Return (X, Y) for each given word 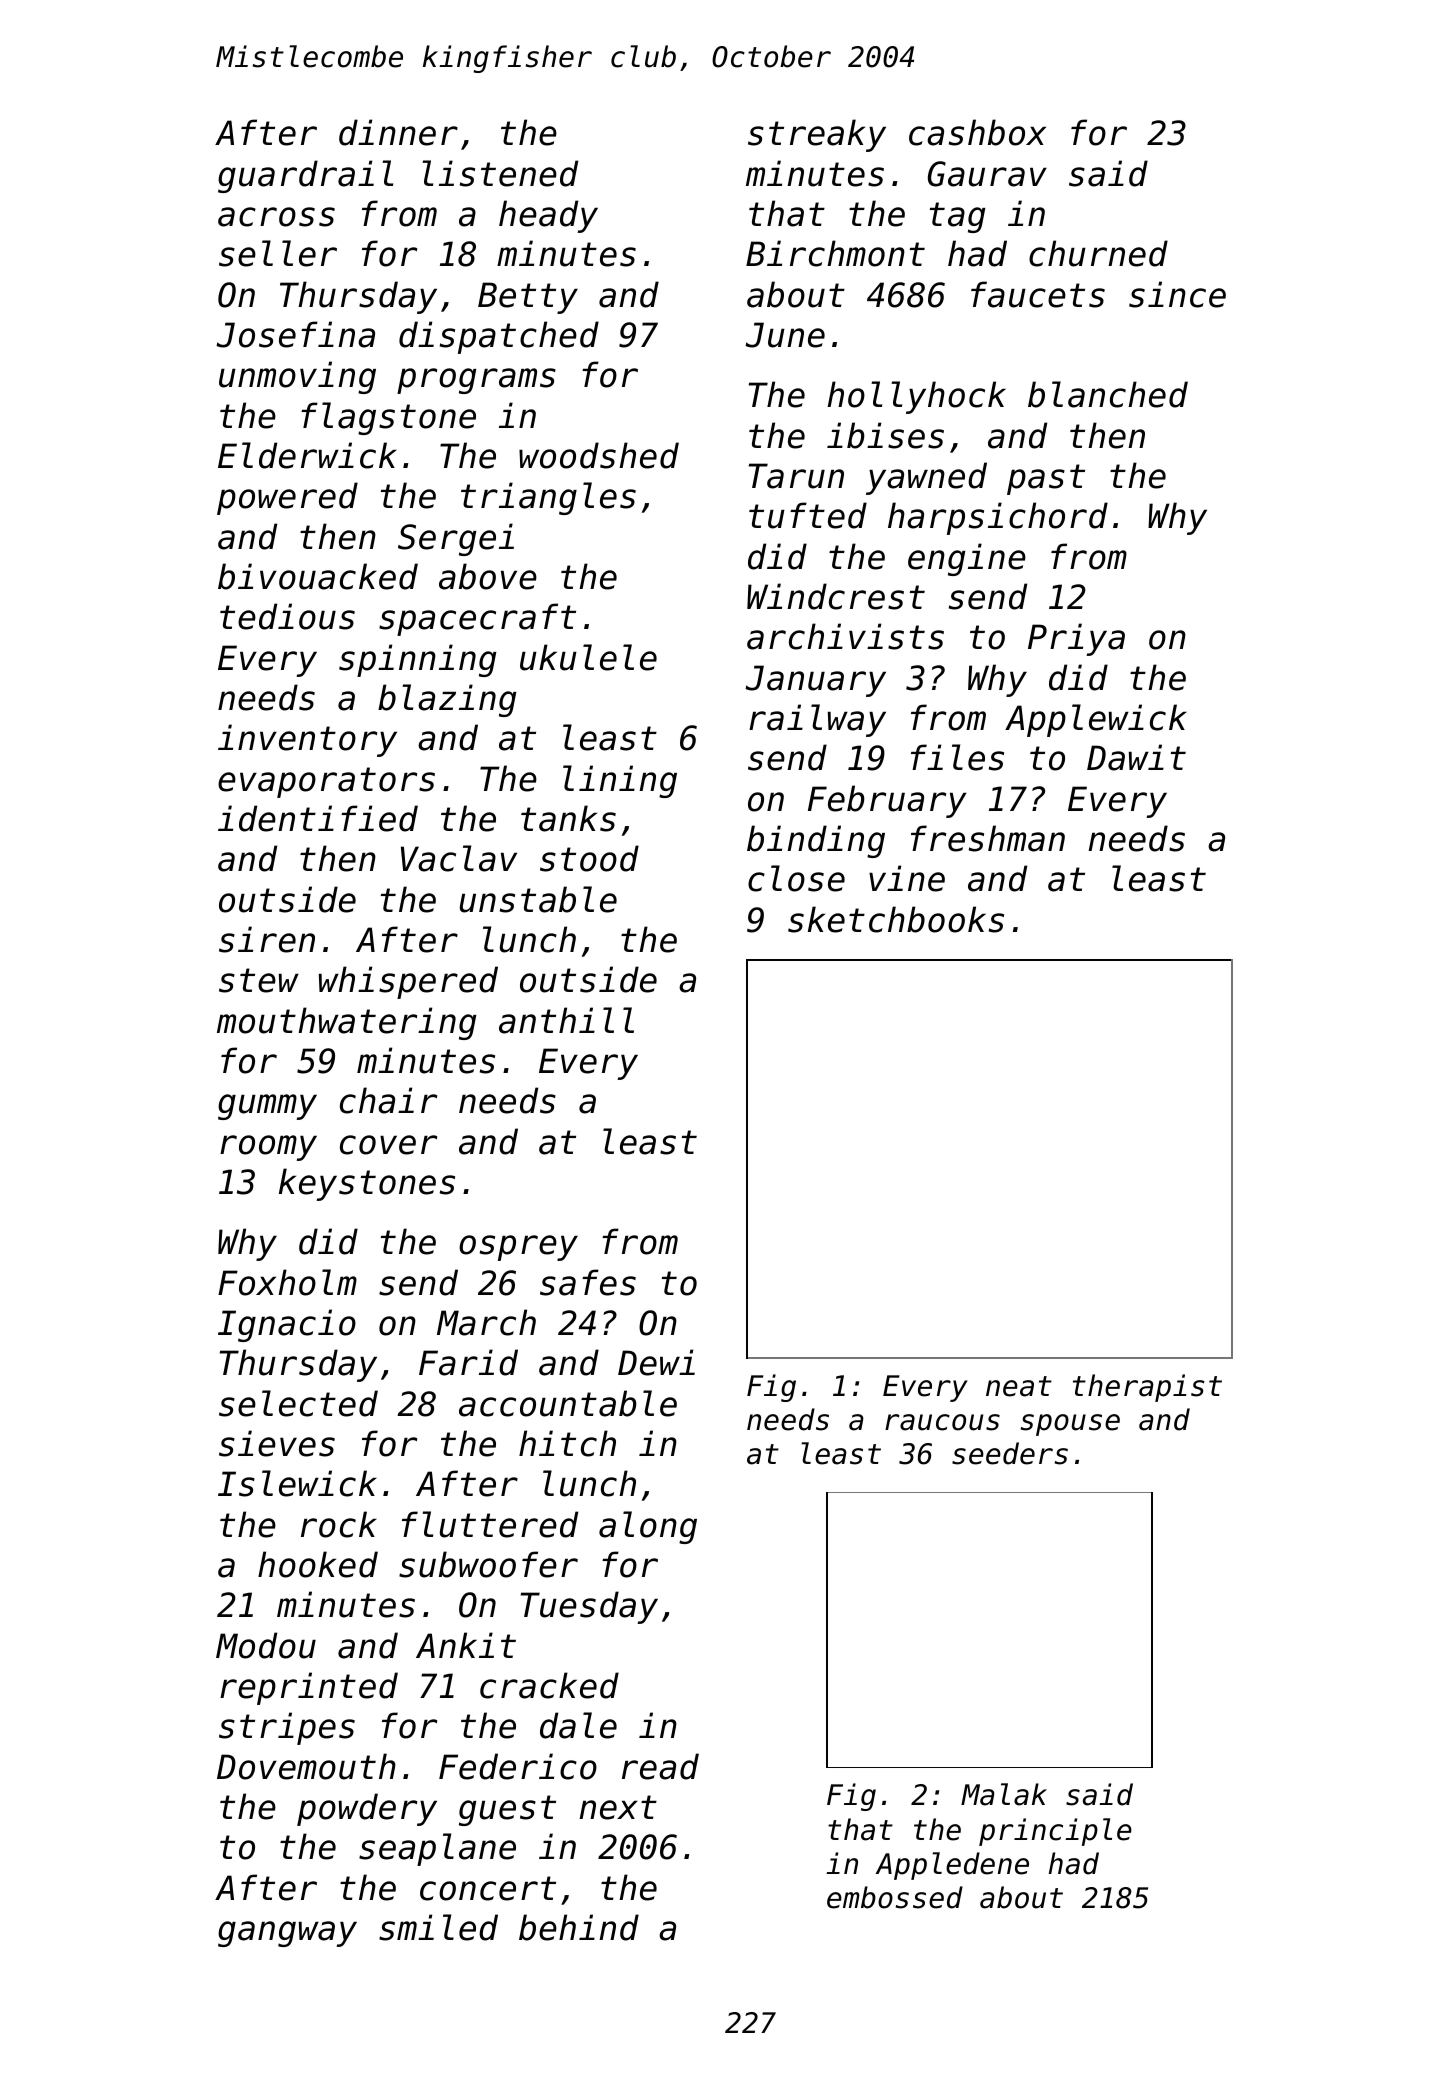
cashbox (977, 132)
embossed (895, 1897)
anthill (566, 1020)
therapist (1147, 1388)
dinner (398, 132)
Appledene (952, 1866)
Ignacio (287, 1325)
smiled (438, 1927)
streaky (817, 135)
